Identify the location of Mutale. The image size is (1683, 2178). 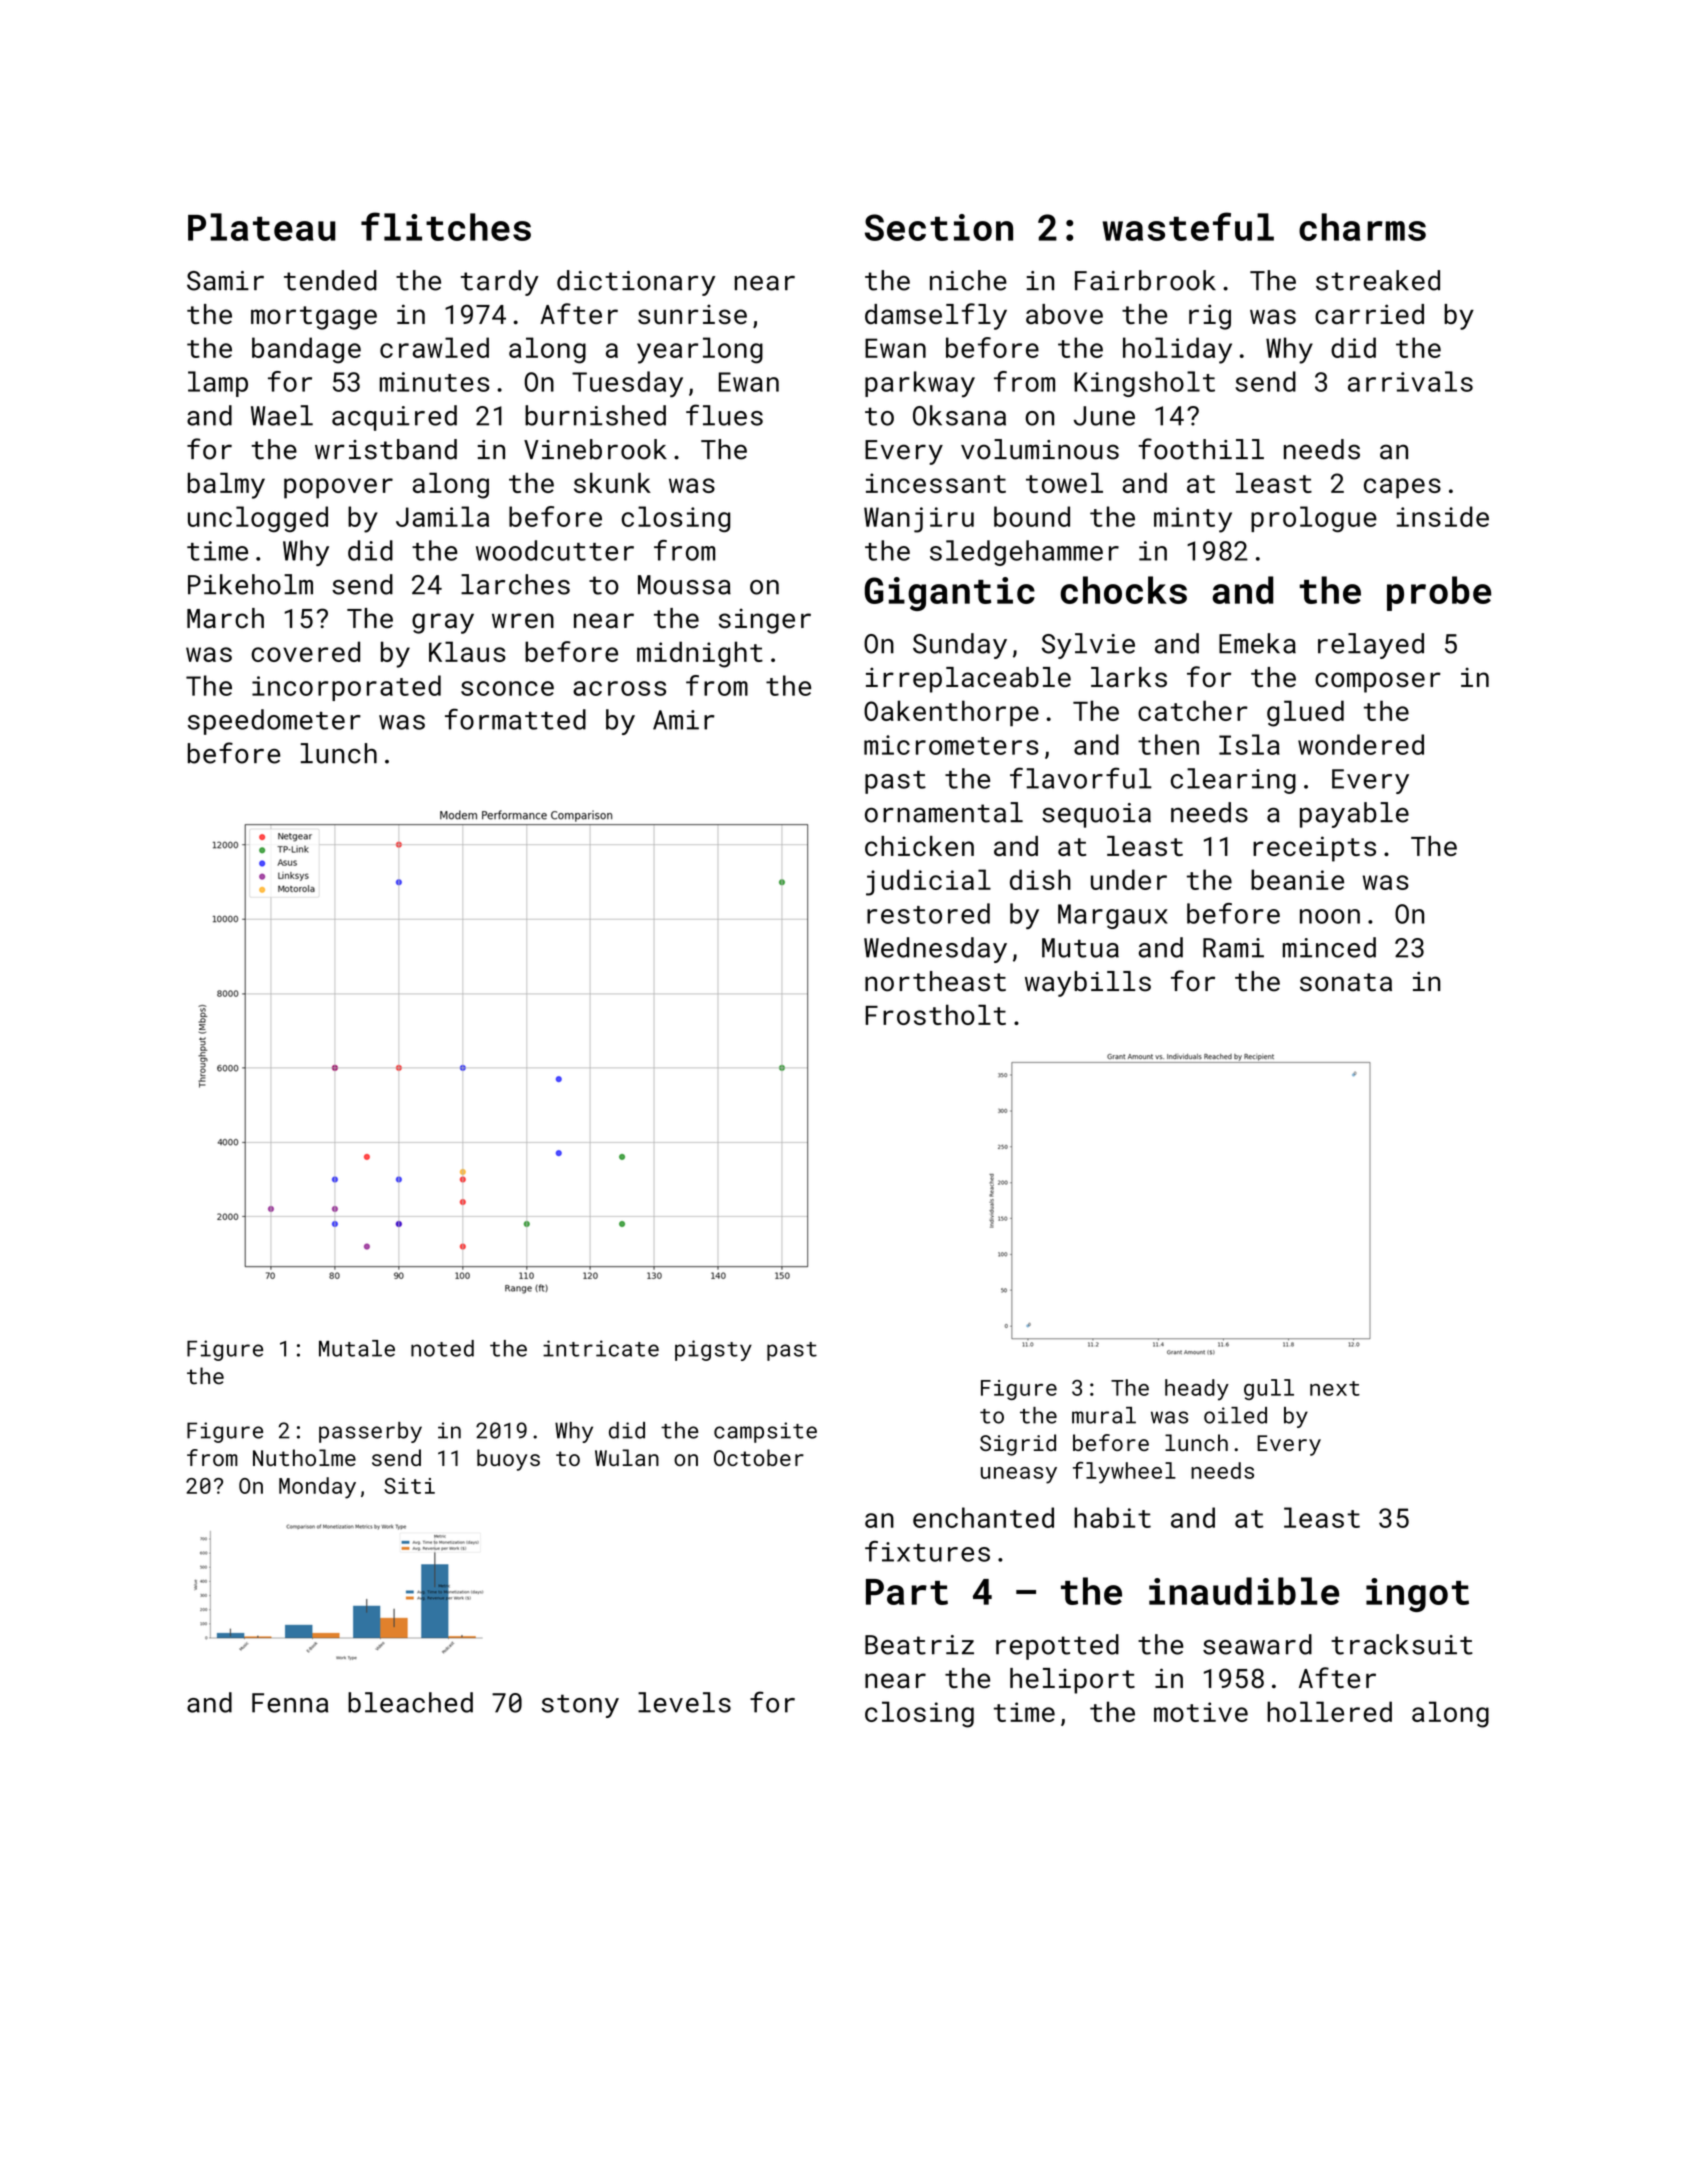
(357, 1348).
